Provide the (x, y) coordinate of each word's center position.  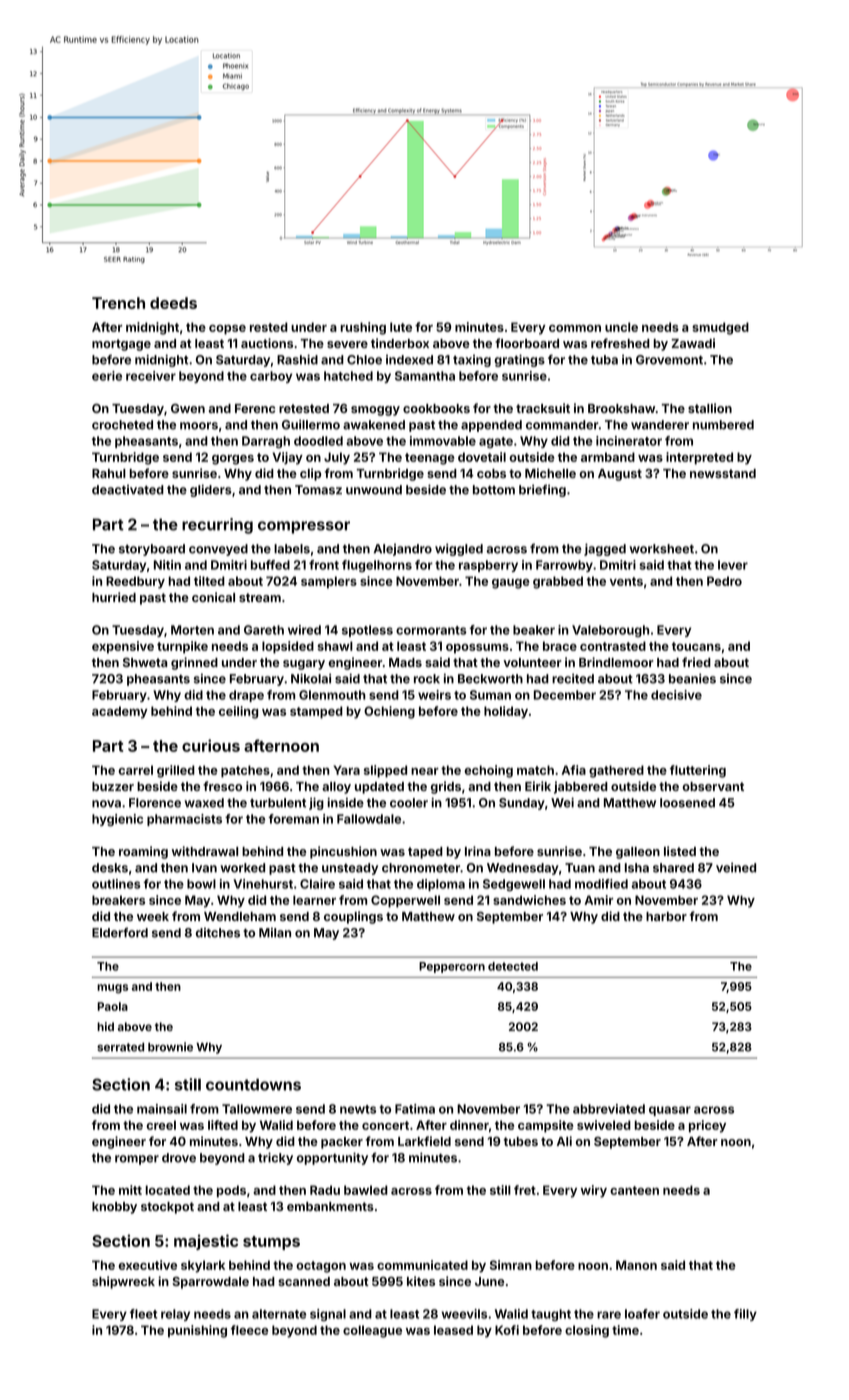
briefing (542, 490)
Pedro (724, 581)
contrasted (613, 646)
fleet (143, 1314)
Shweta (145, 662)
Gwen (188, 408)
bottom (494, 490)
